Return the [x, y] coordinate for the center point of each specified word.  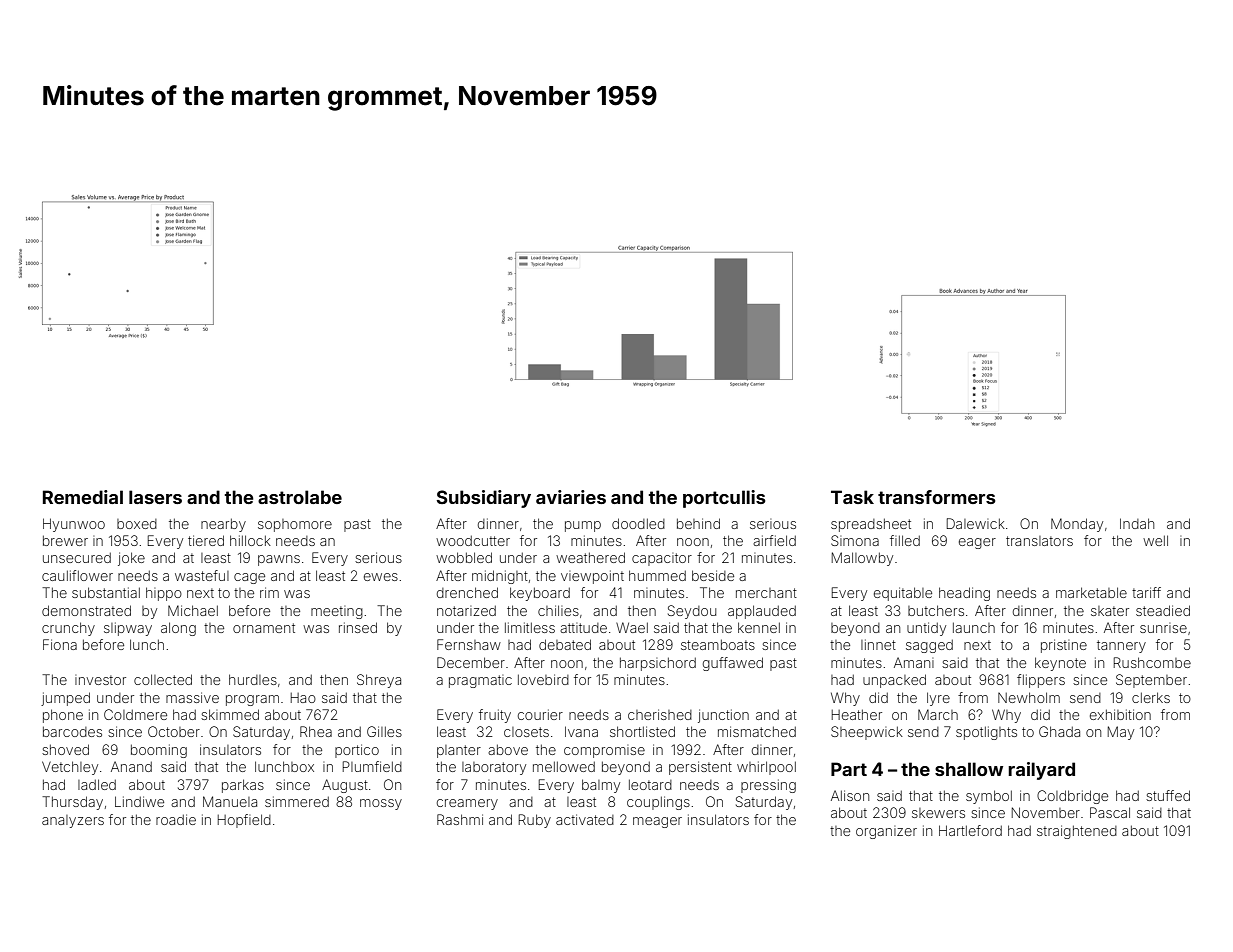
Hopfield [244, 821]
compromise [604, 752]
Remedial [83, 497]
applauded [762, 612]
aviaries [571, 497]
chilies [558, 610]
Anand [131, 766]
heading [964, 594]
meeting [337, 612]
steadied [1163, 610]
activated [585, 819]
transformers [937, 497]
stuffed [1168, 795]
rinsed [358, 627]
